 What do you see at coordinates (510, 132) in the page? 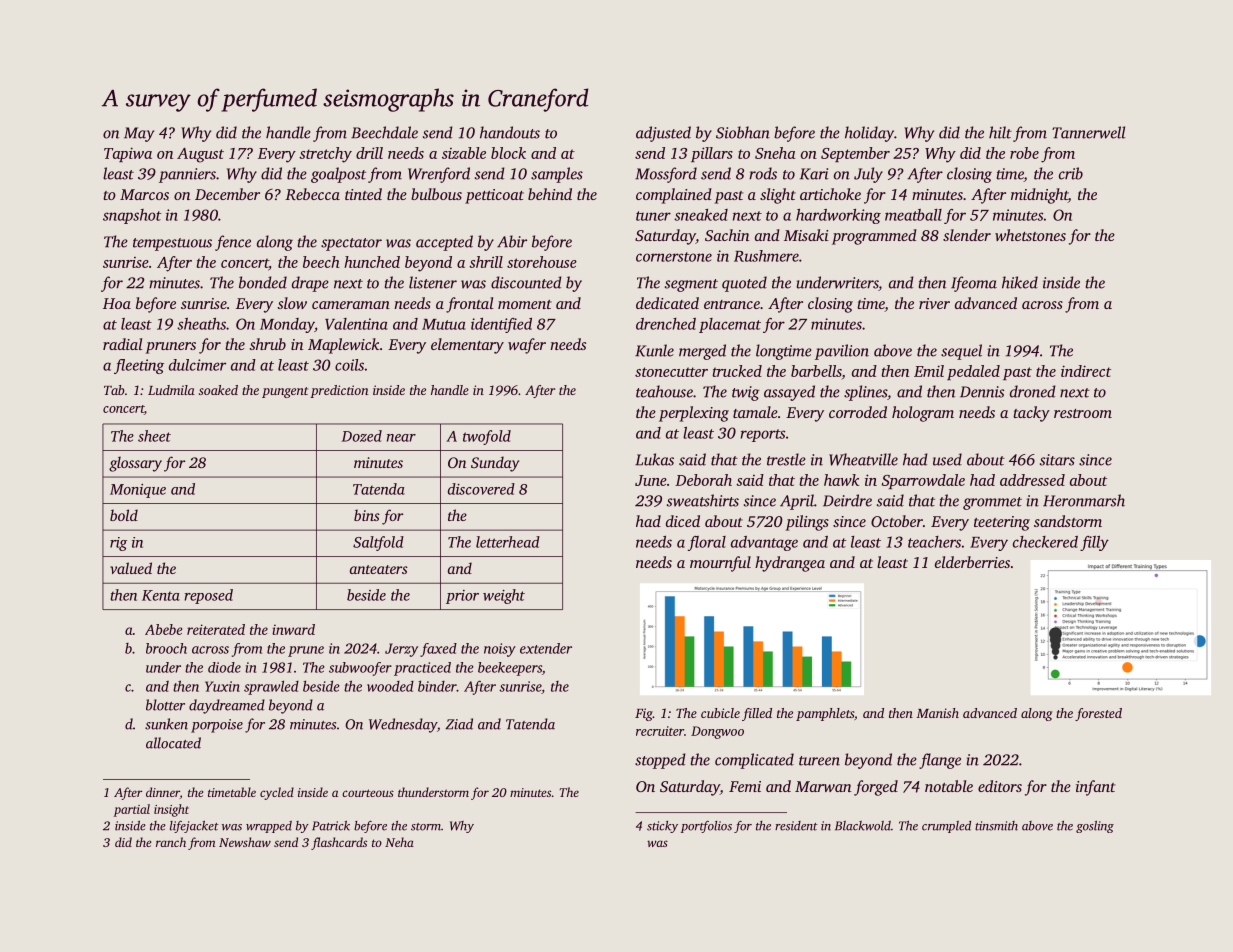
I see `handouts` at bounding box center [510, 132].
